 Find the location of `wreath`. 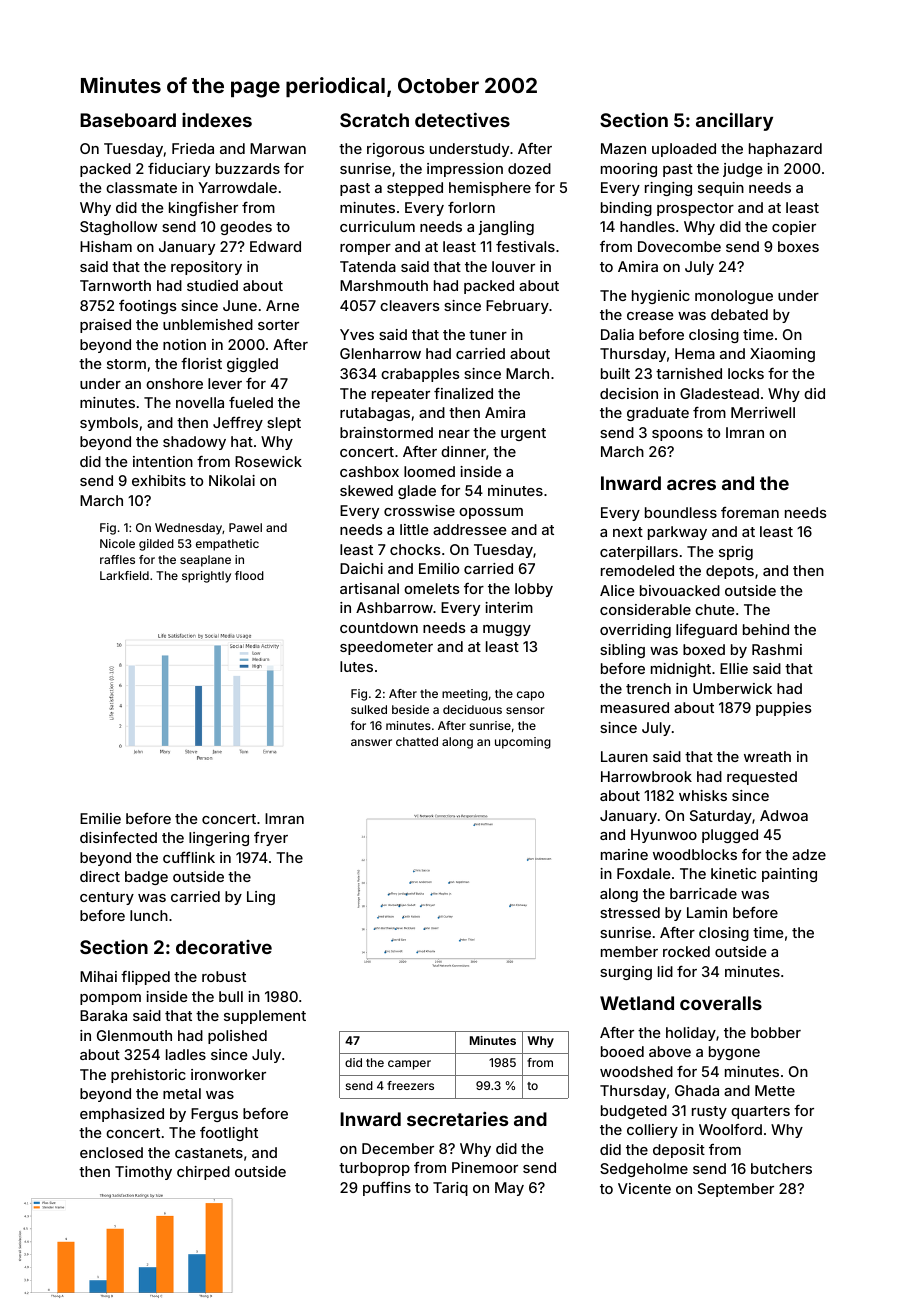

wreath is located at coordinates (767, 756).
